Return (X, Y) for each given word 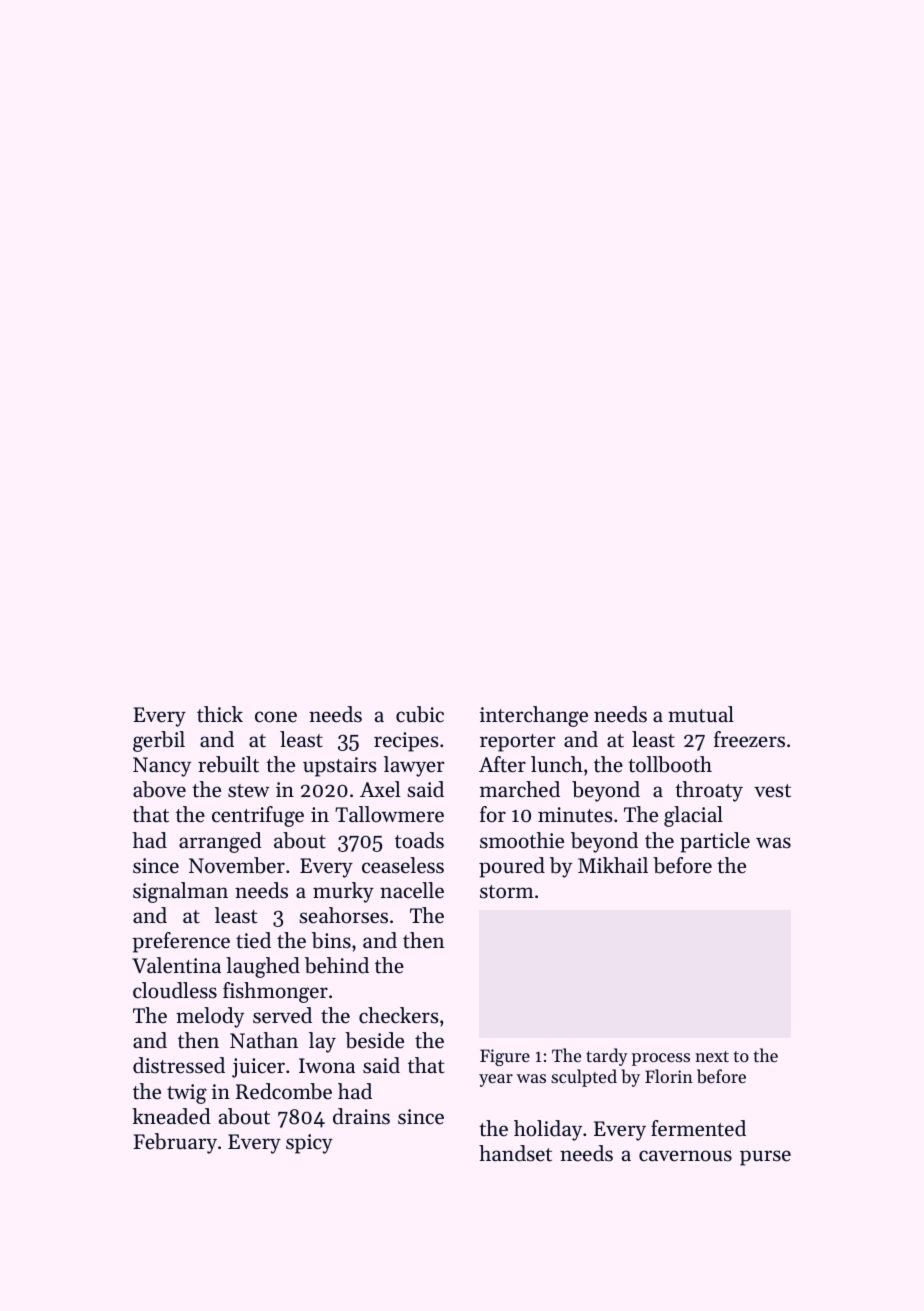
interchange (534, 716)
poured (512, 867)
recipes (406, 742)
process (661, 1059)
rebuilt (228, 764)
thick (220, 714)
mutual (701, 714)
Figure (505, 1057)
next (712, 1056)
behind (337, 965)
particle (715, 842)
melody (210, 1017)
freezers (749, 739)
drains (361, 1116)
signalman (180, 892)
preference (181, 942)
